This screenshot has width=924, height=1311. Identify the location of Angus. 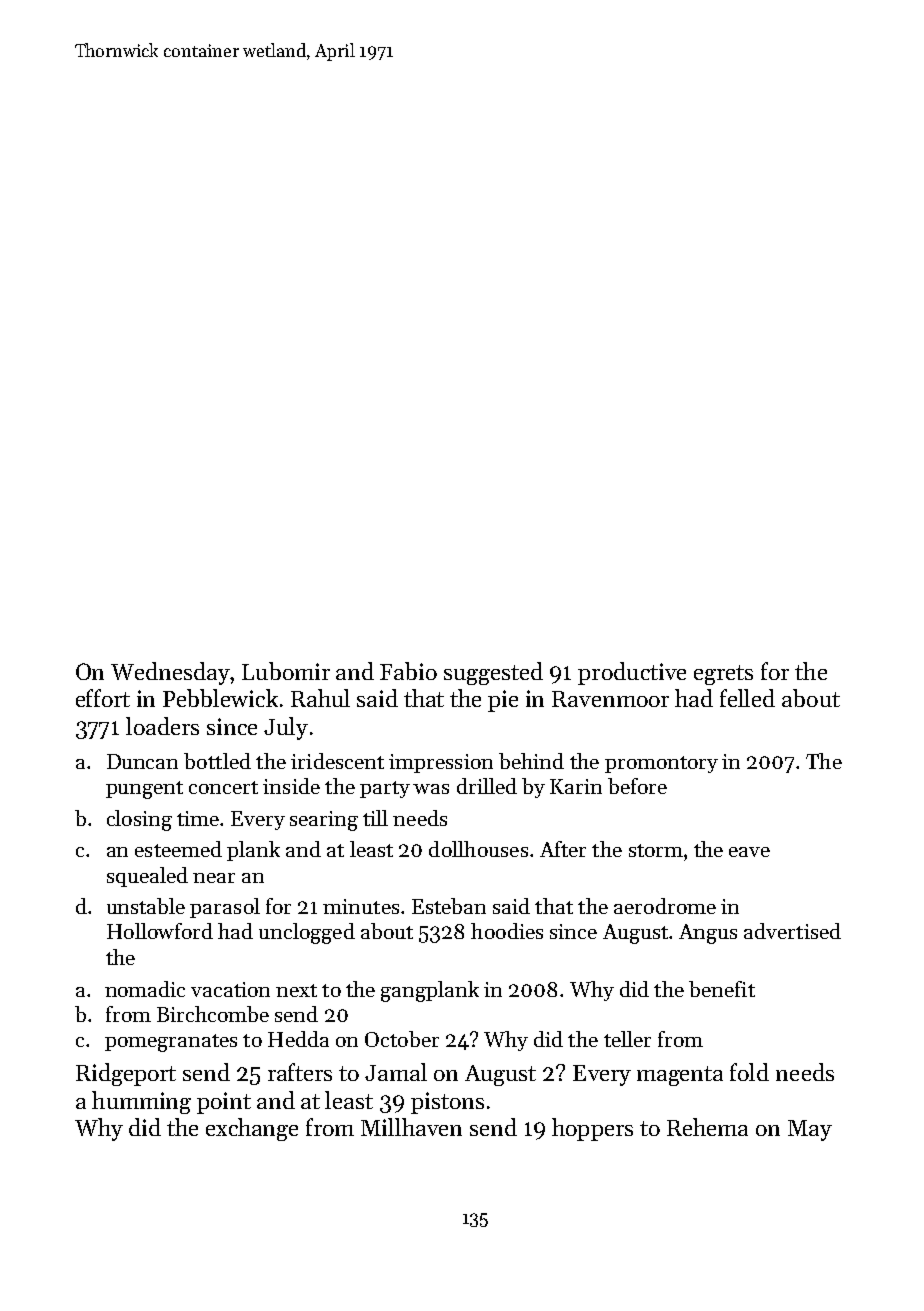
(708, 934).
